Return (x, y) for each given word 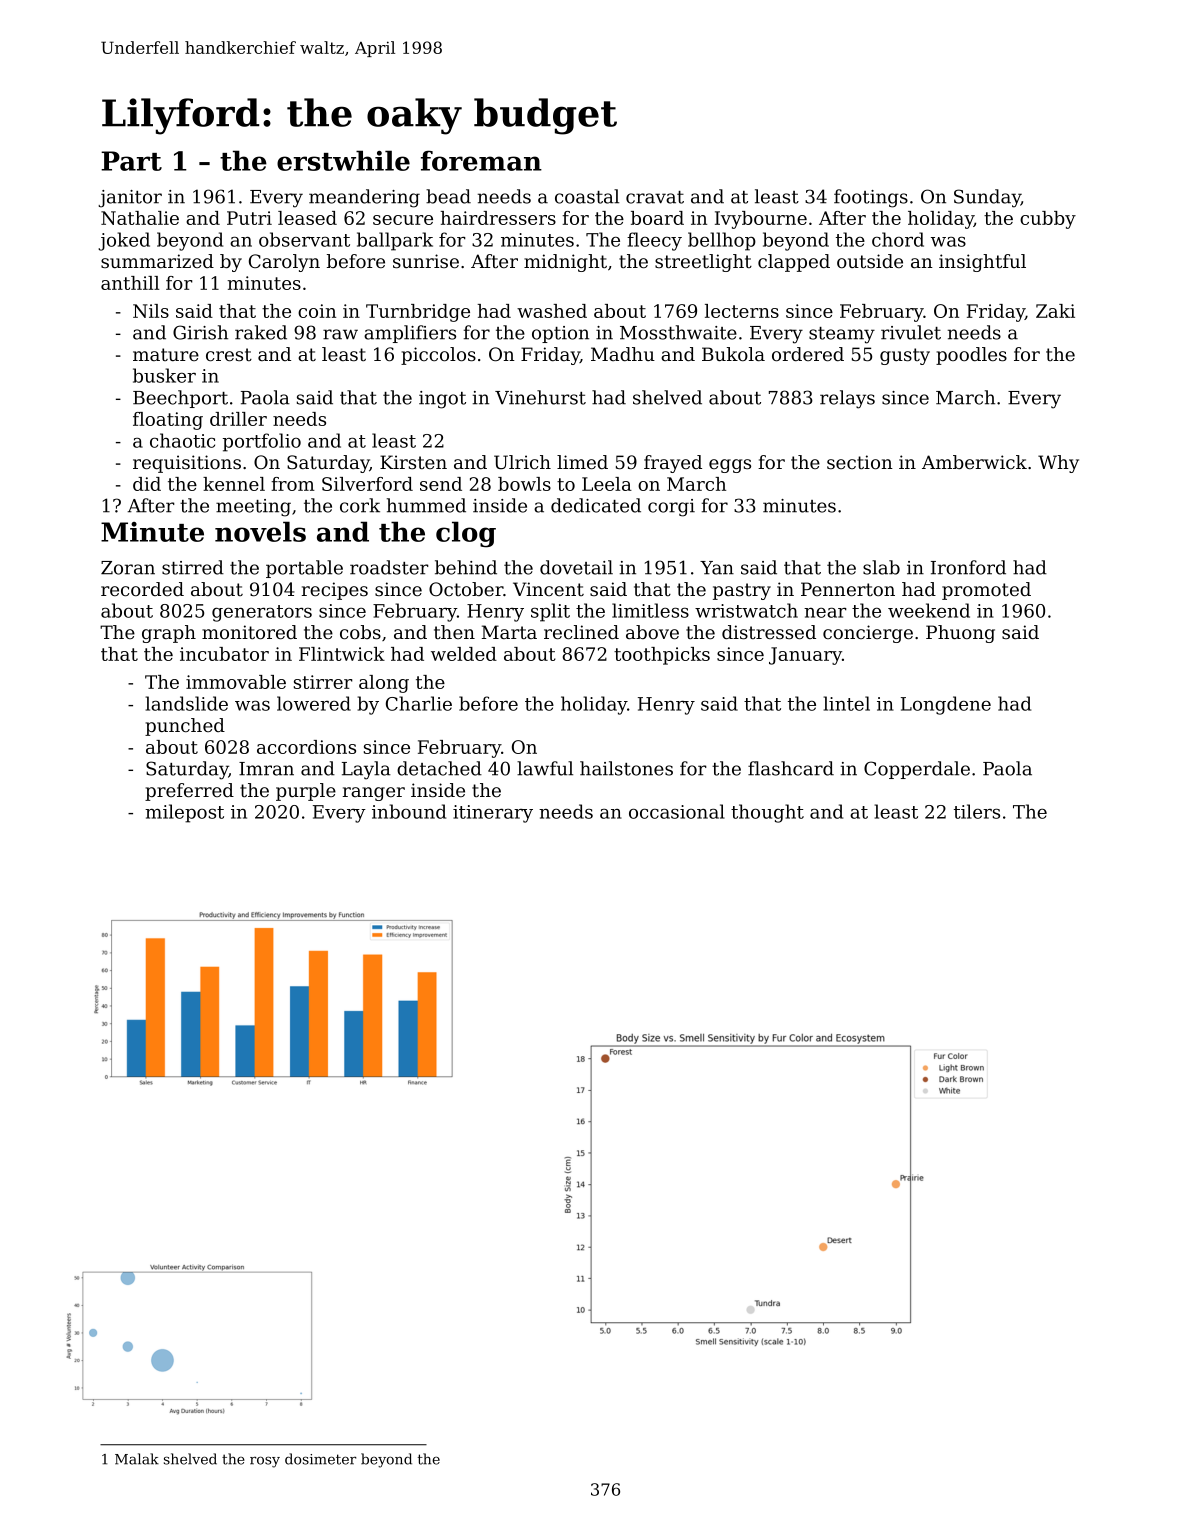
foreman (481, 160)
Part (131, 161)
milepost (184, 813)
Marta (509, 632)
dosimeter (320, 1459)
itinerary (493, 814)
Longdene (946, 705)
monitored (249, 632)
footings (871, 198)
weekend (929, 610)
